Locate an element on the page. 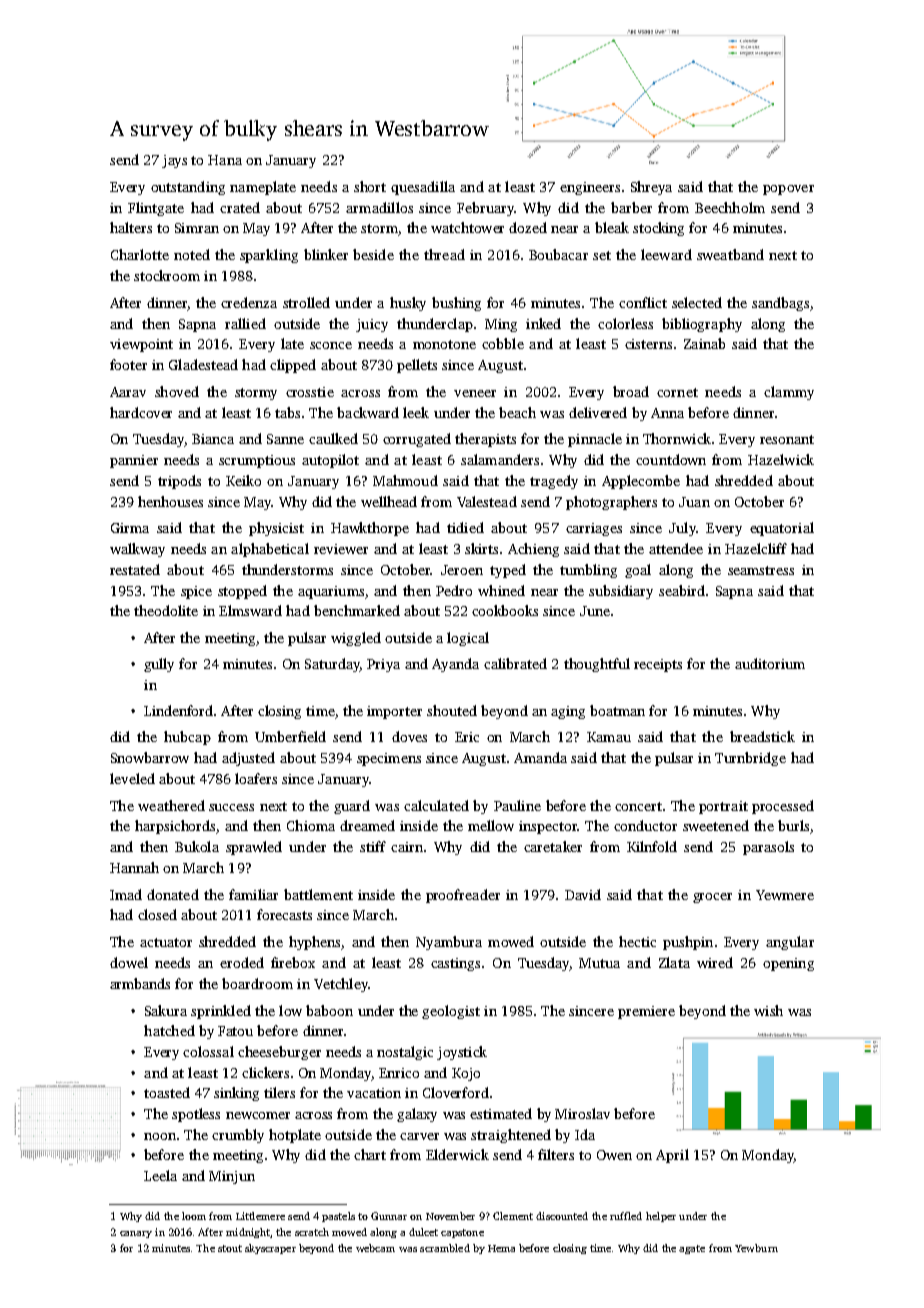 This page has width=924, height=1308. Clement is located at coordinates (513, 1216).
